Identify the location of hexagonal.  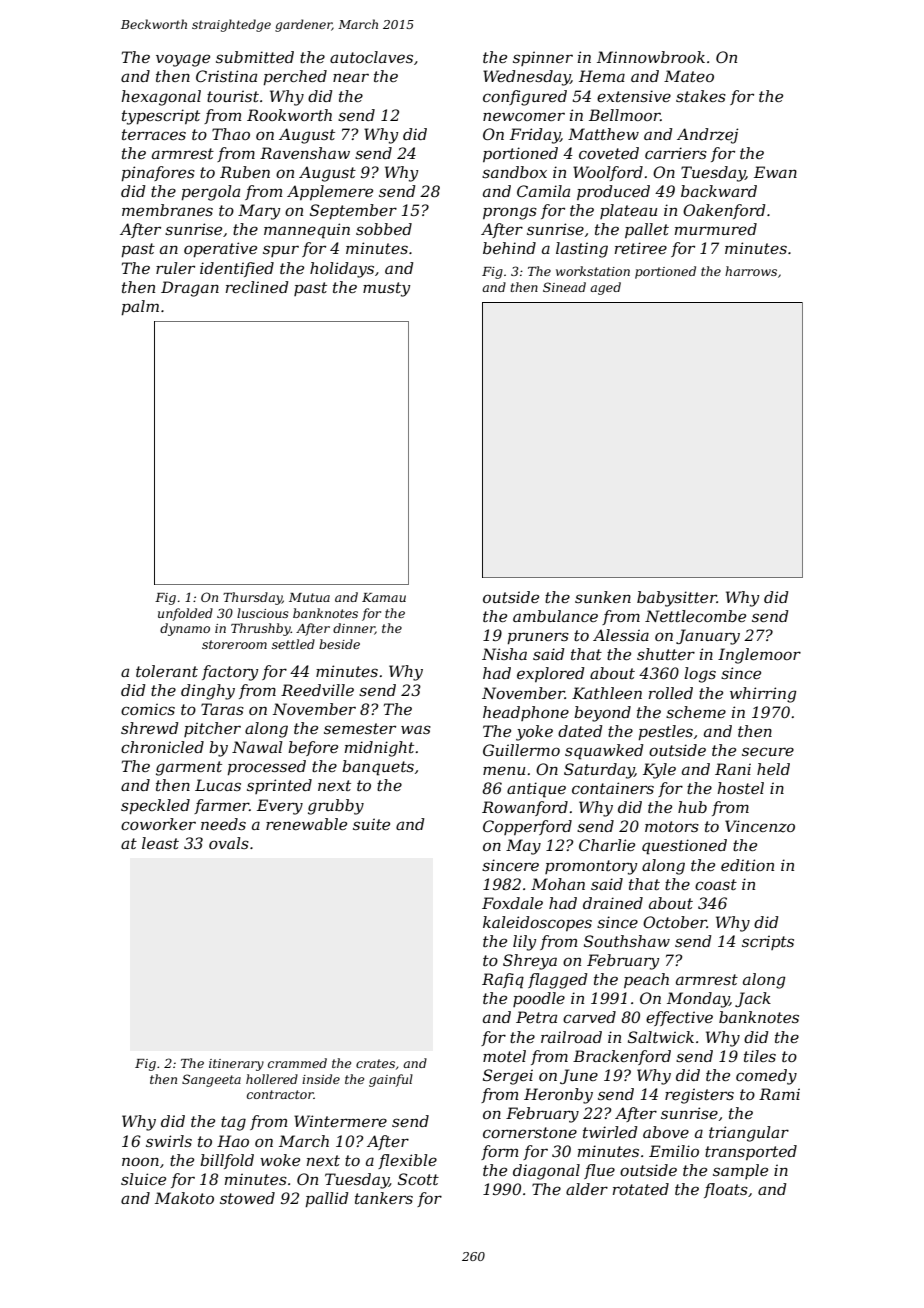
(161, 98).
